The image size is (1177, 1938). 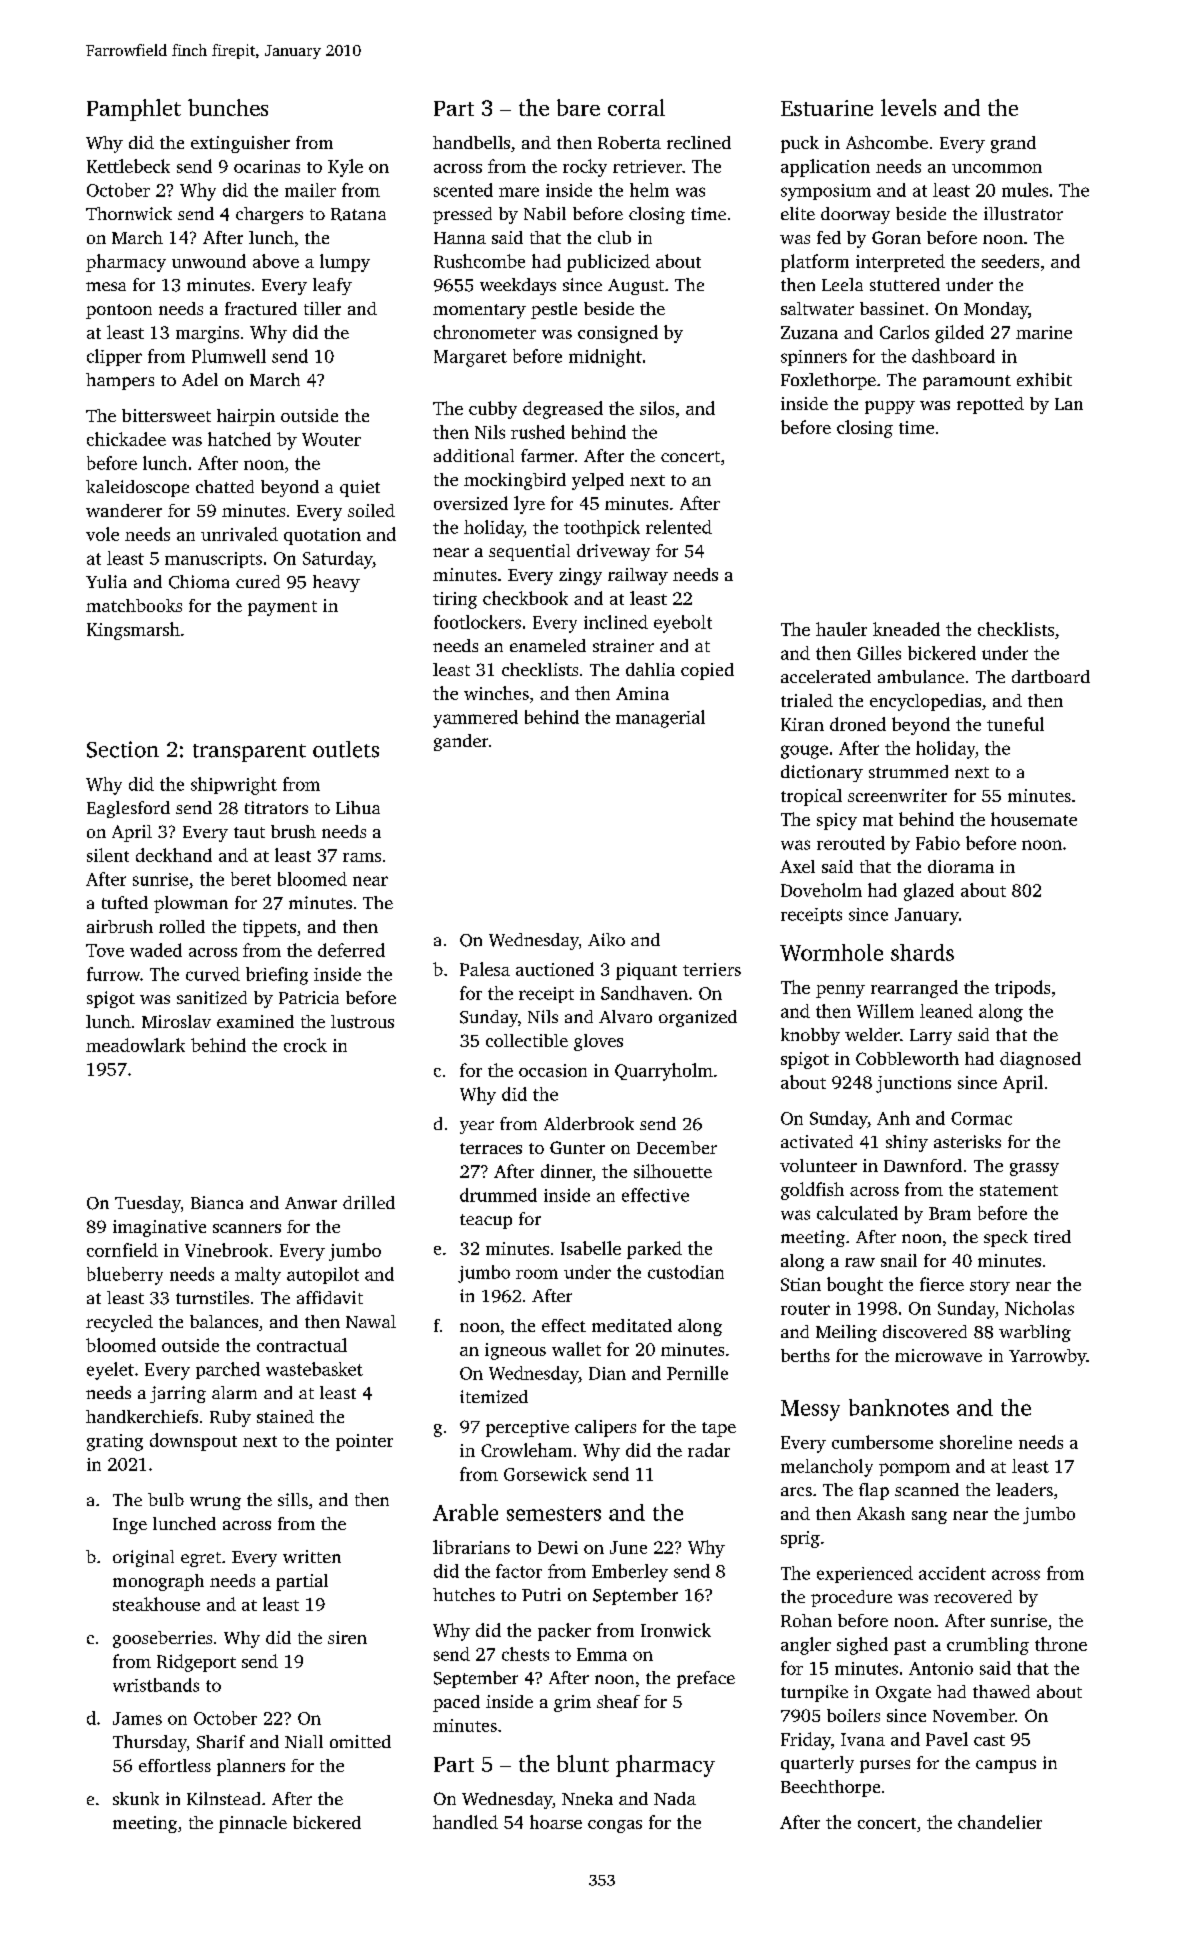 I want to click on cornfield, so click(x=122, y=1250).
